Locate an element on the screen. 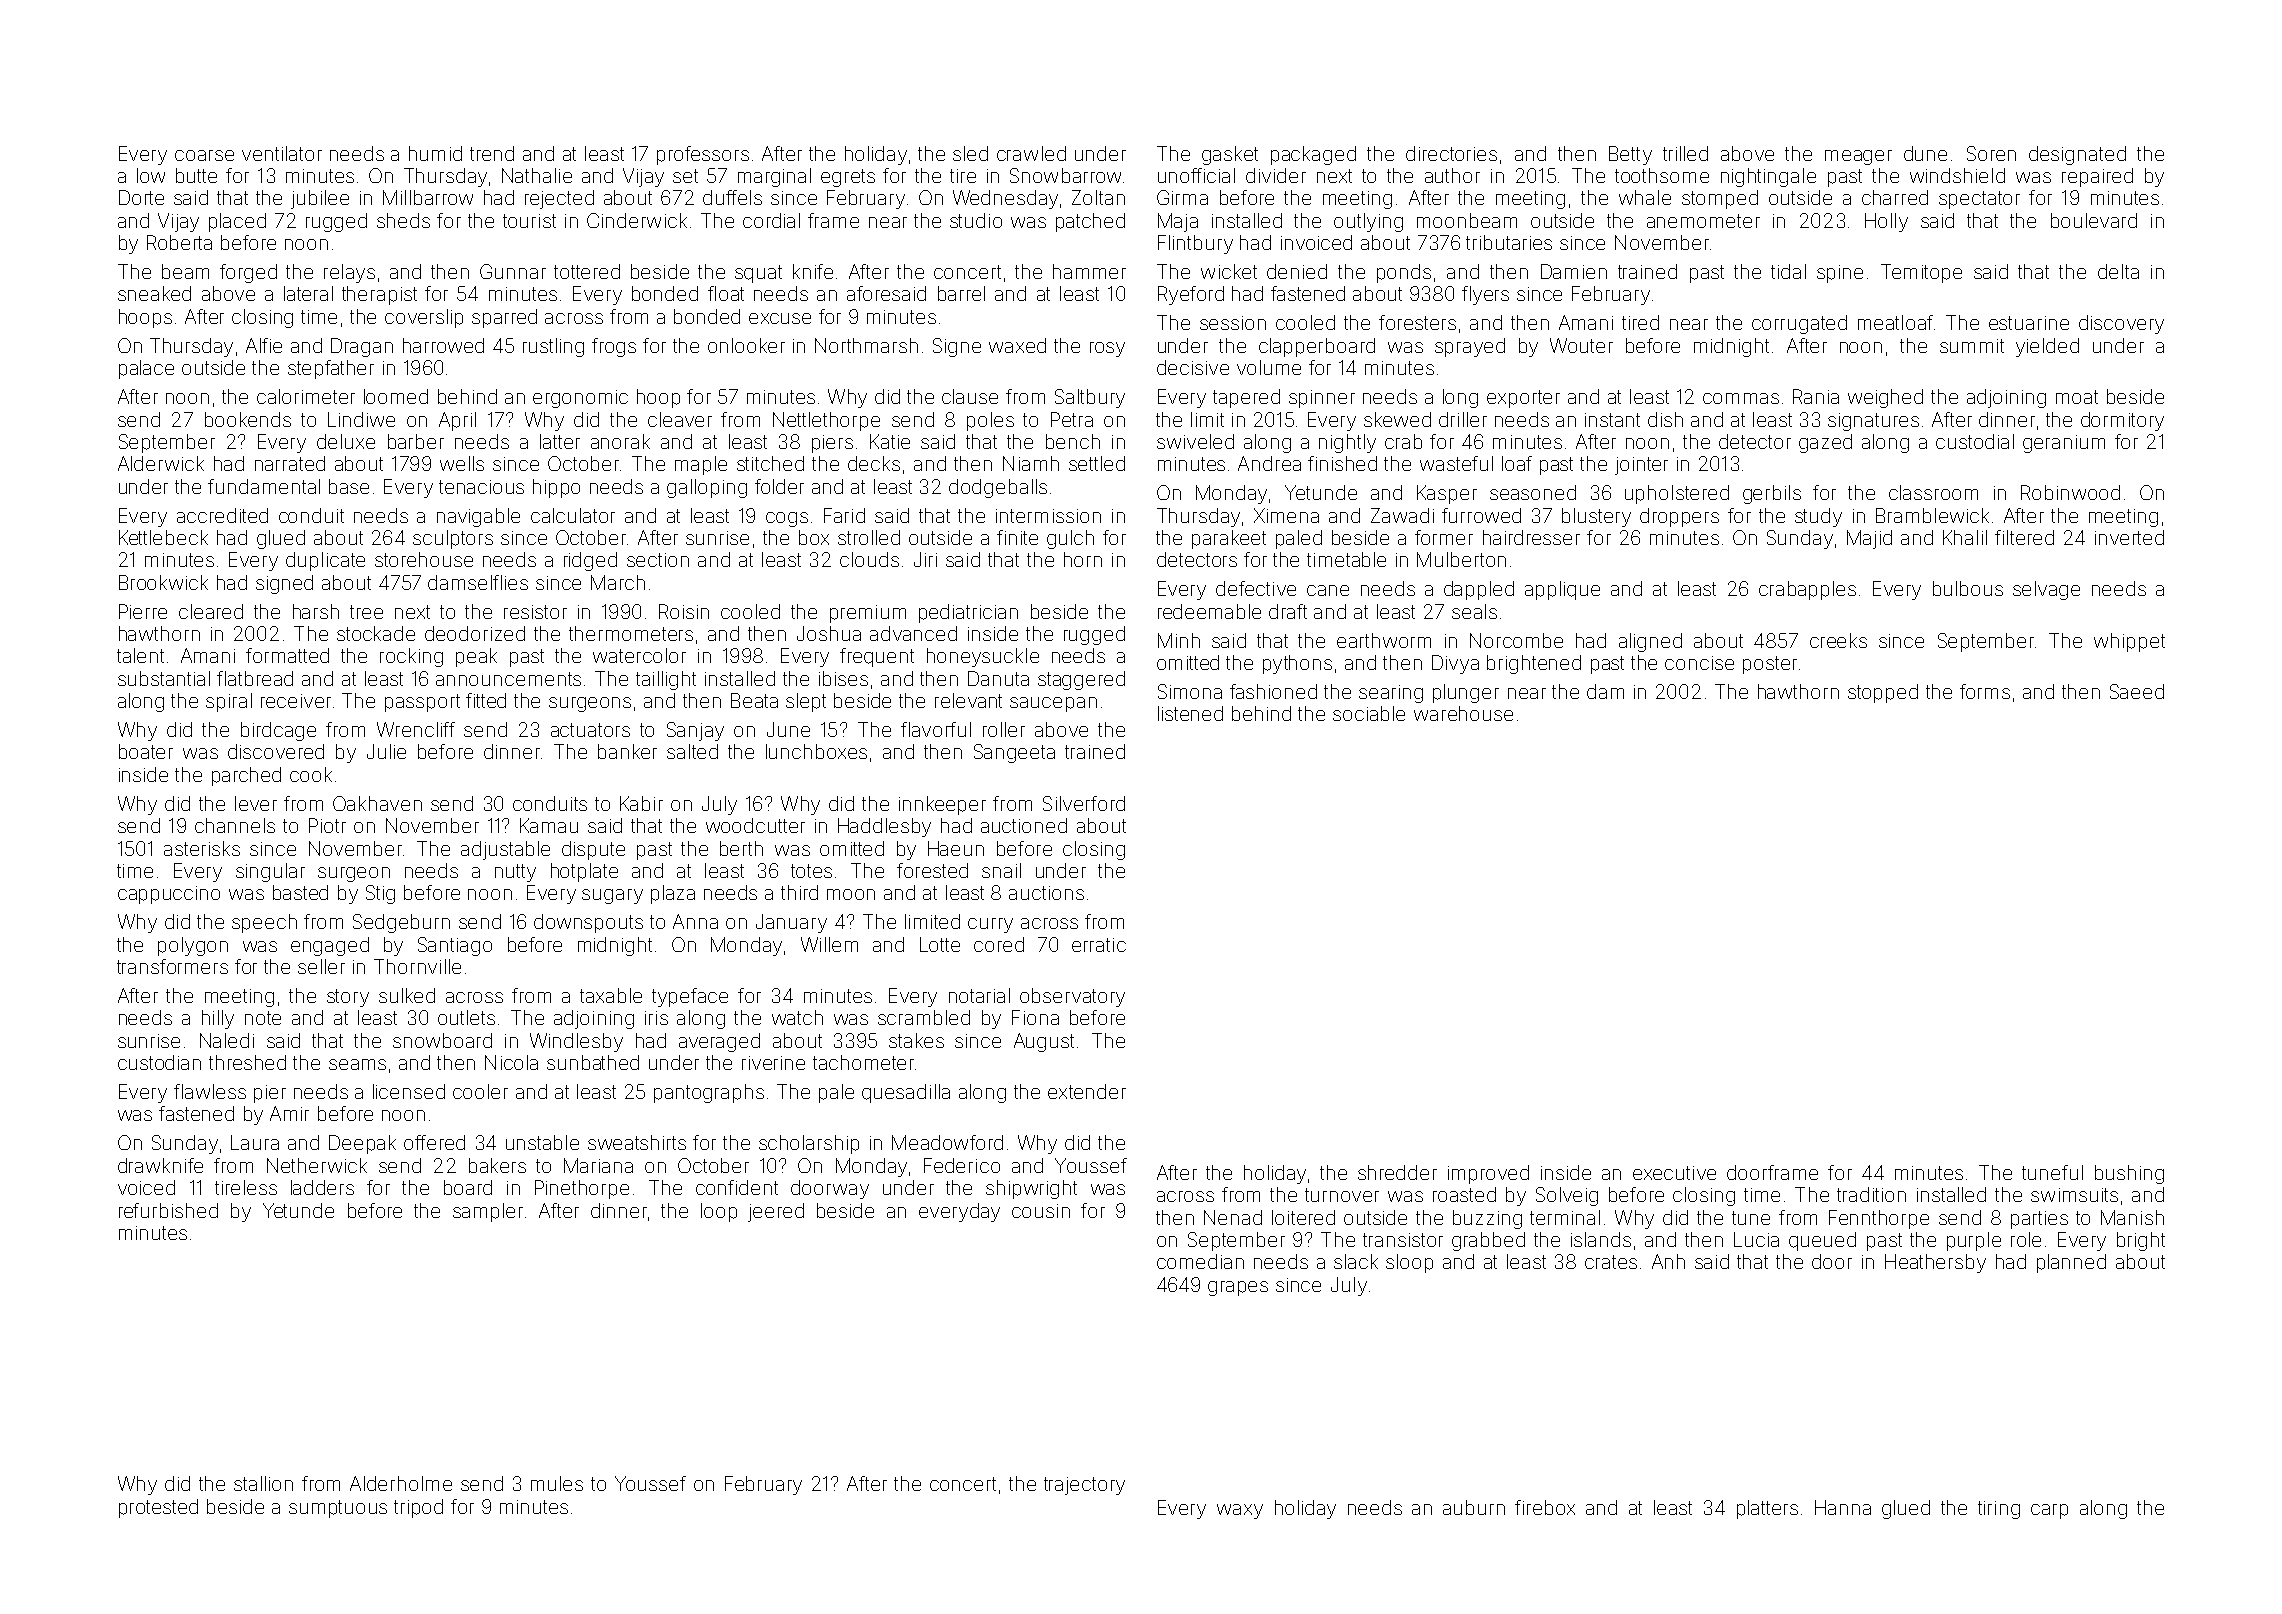  tapered is located at coordinates (1246, 398).
